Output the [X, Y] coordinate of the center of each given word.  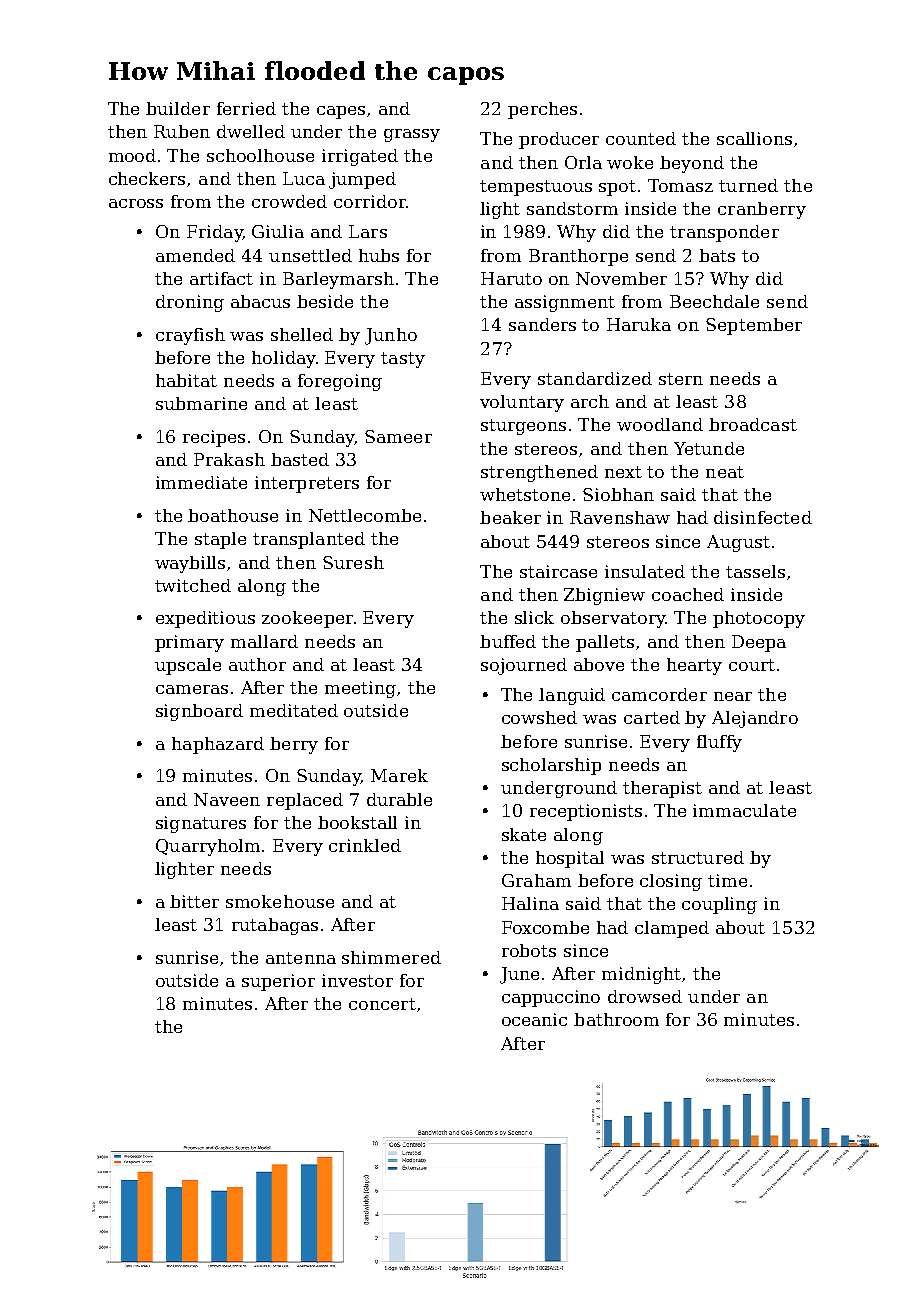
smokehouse [280, 901]
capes [341, 112]
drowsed [645, 996]
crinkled [365, 845]
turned [748, 185]
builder [178, 108]
